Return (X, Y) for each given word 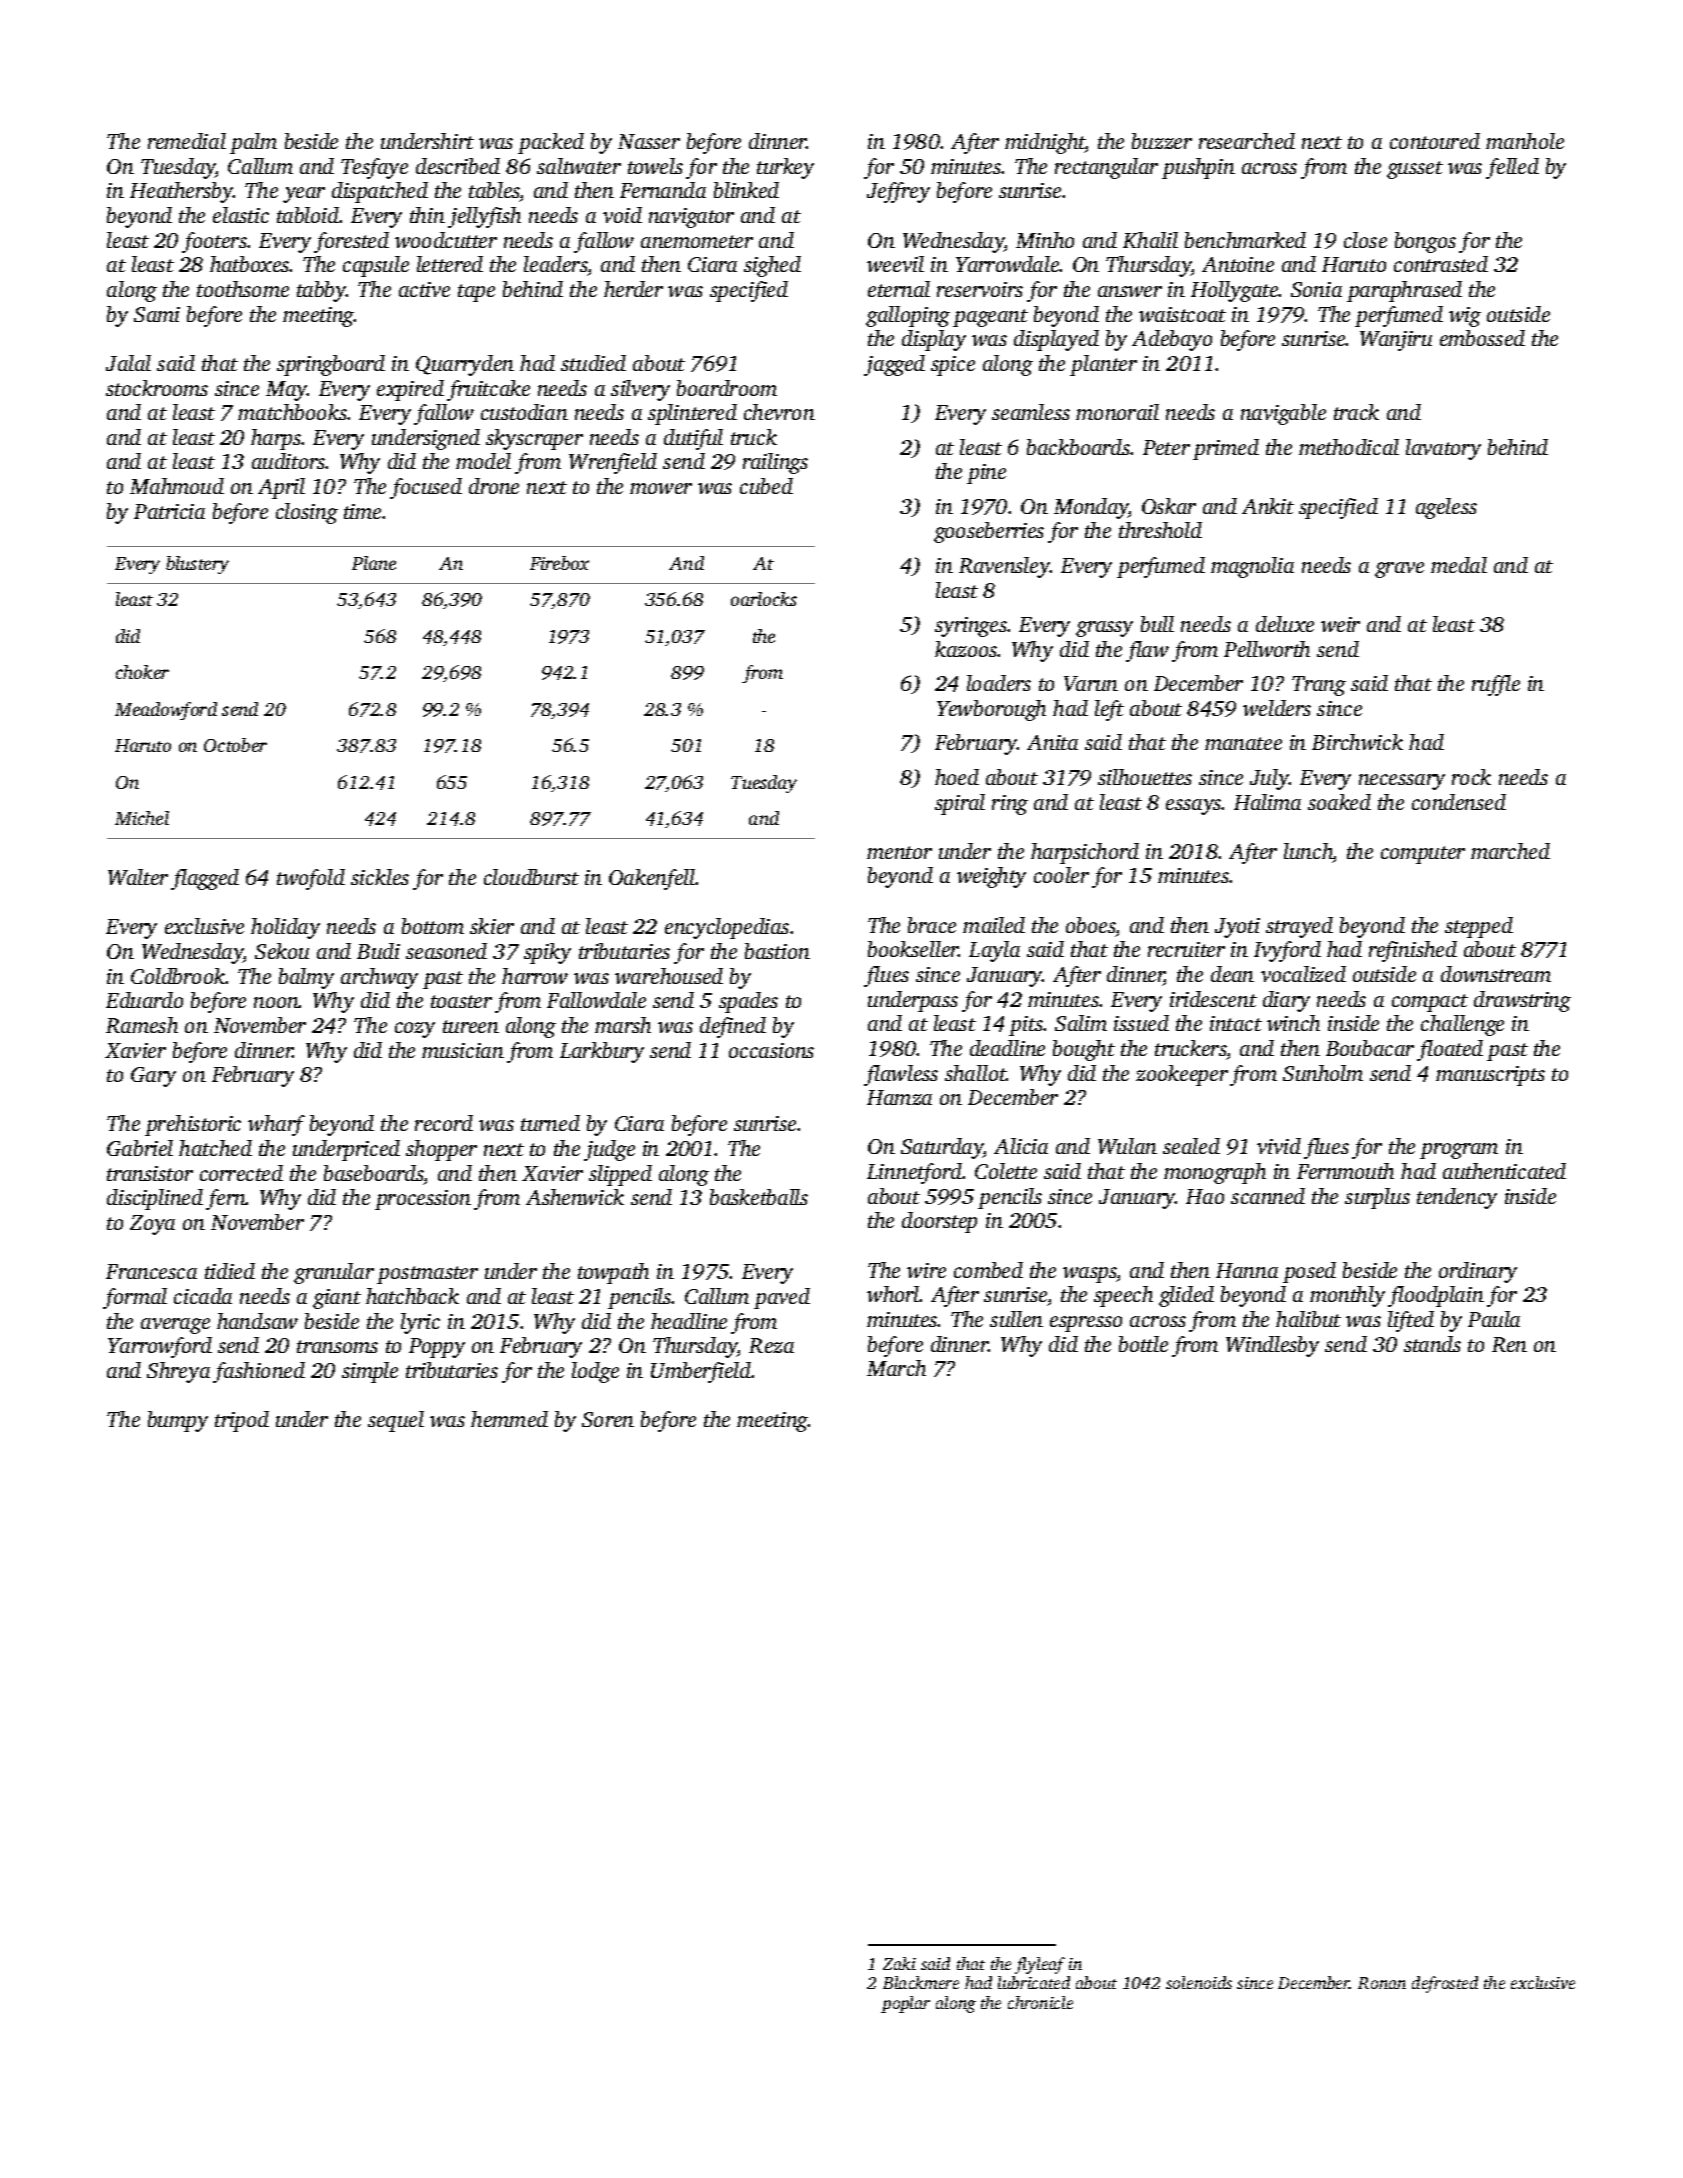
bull (1157, 624)
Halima (1267, 802)
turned (550, 1123)
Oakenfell (652, 879)
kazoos (966, 649)
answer (1130, 291)
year (304, 195)
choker (142, 672)
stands (1432, 1344)
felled (1512, 168)
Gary (153, 1077)
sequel (396, 1421)
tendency (1457, 1198)
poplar (905, 2004)
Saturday (942, 1148)
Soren (608, 1419)
